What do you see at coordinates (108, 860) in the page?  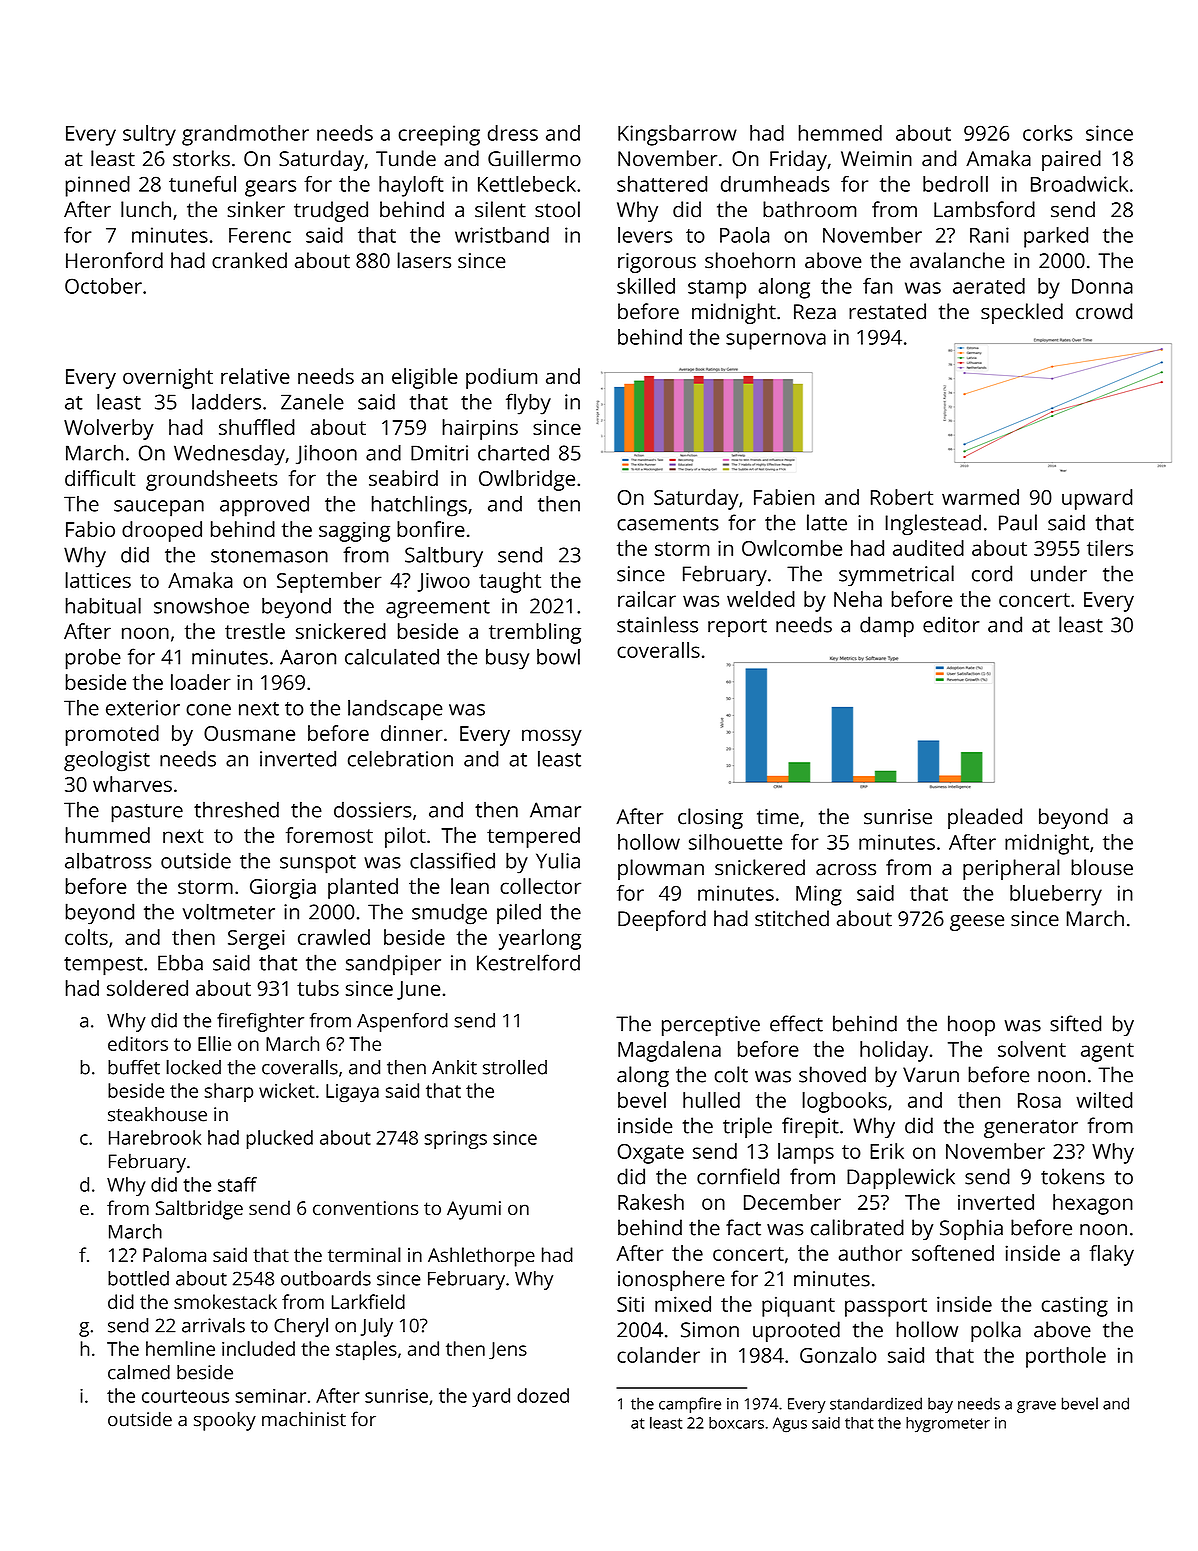 I see `albatross` at bounding box center [108, 860].
